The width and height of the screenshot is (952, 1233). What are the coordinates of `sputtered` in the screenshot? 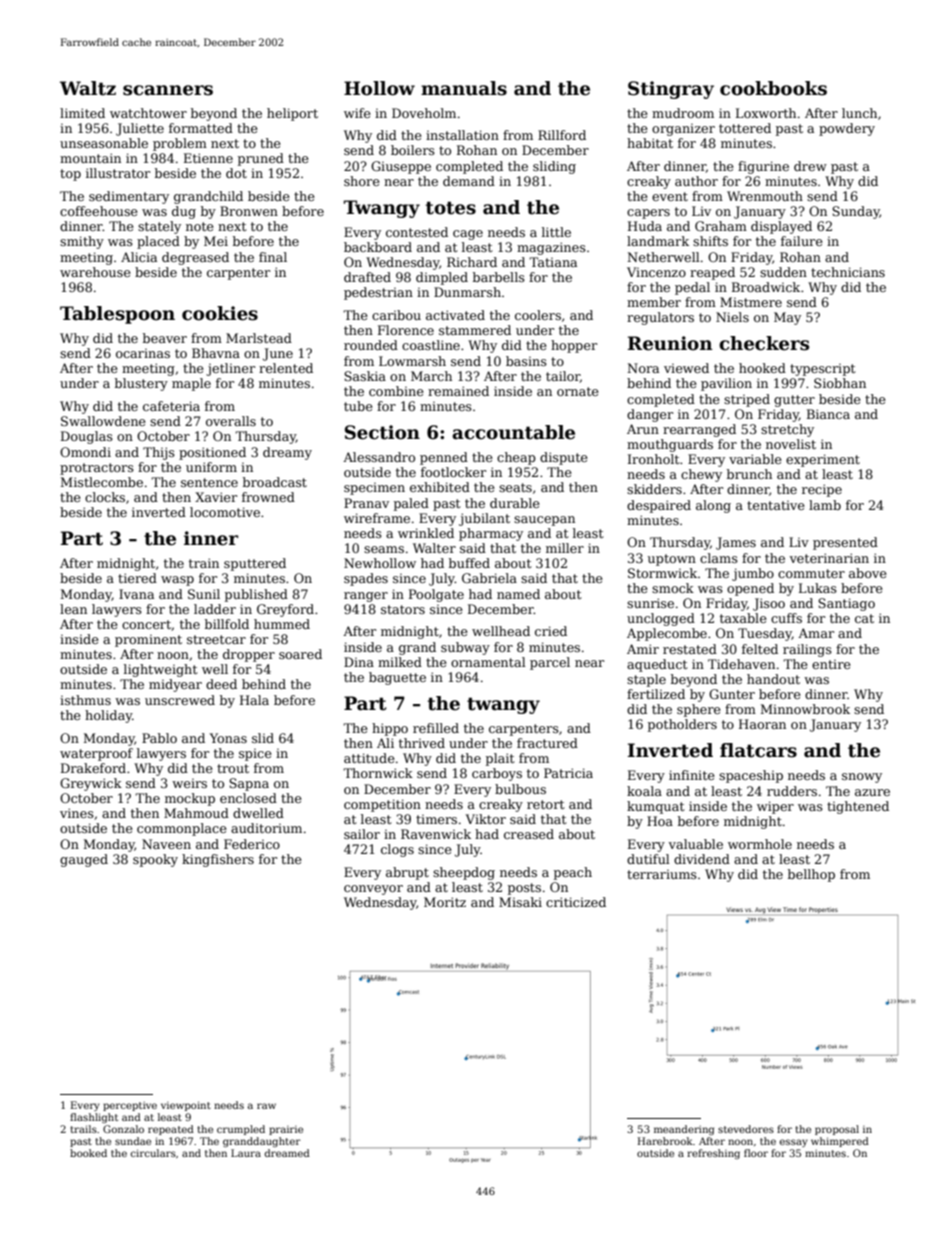 It's located at (255, 564).
